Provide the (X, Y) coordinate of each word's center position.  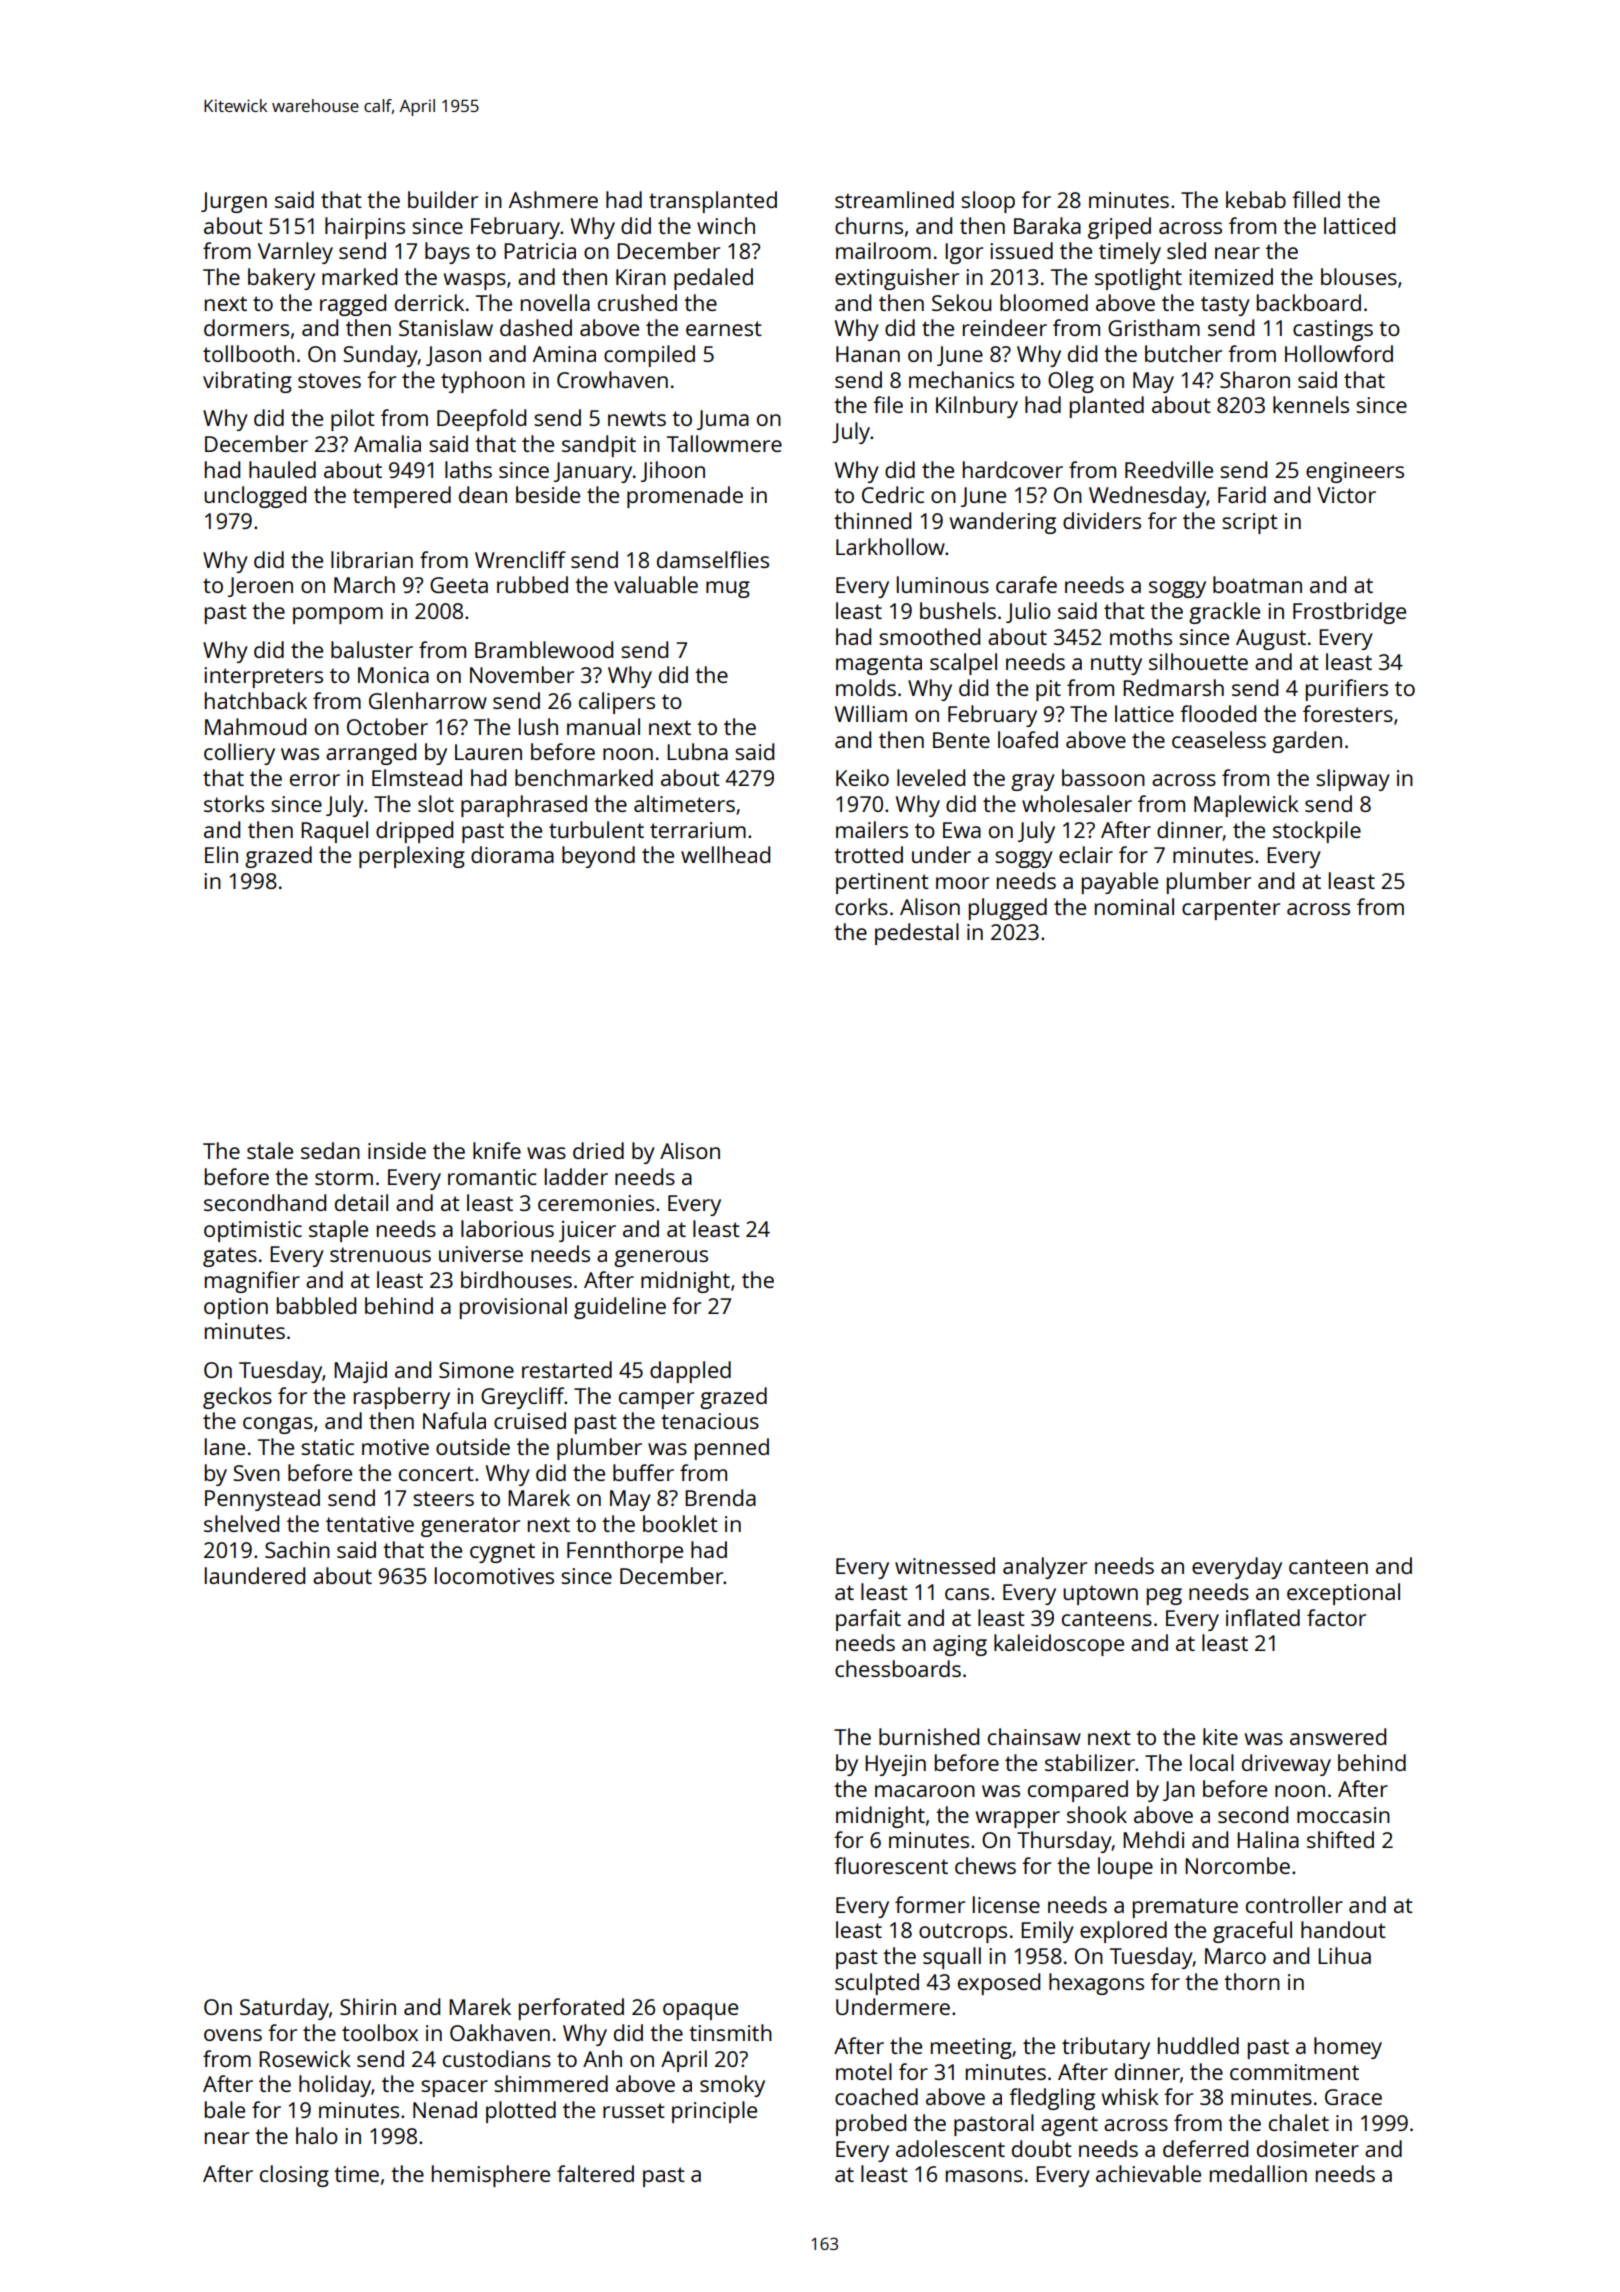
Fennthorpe (625, 1552)
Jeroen (260, 587)
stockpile (1317, 832)
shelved (241, 1523)
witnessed (945, 1565)
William (871, 713)
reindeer (1005, 327)
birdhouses (516, 1279)
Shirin (368, 2006)
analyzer (1045, 1568)
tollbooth (248, 353)
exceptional (1343, 1594)
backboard (1309, 302)
